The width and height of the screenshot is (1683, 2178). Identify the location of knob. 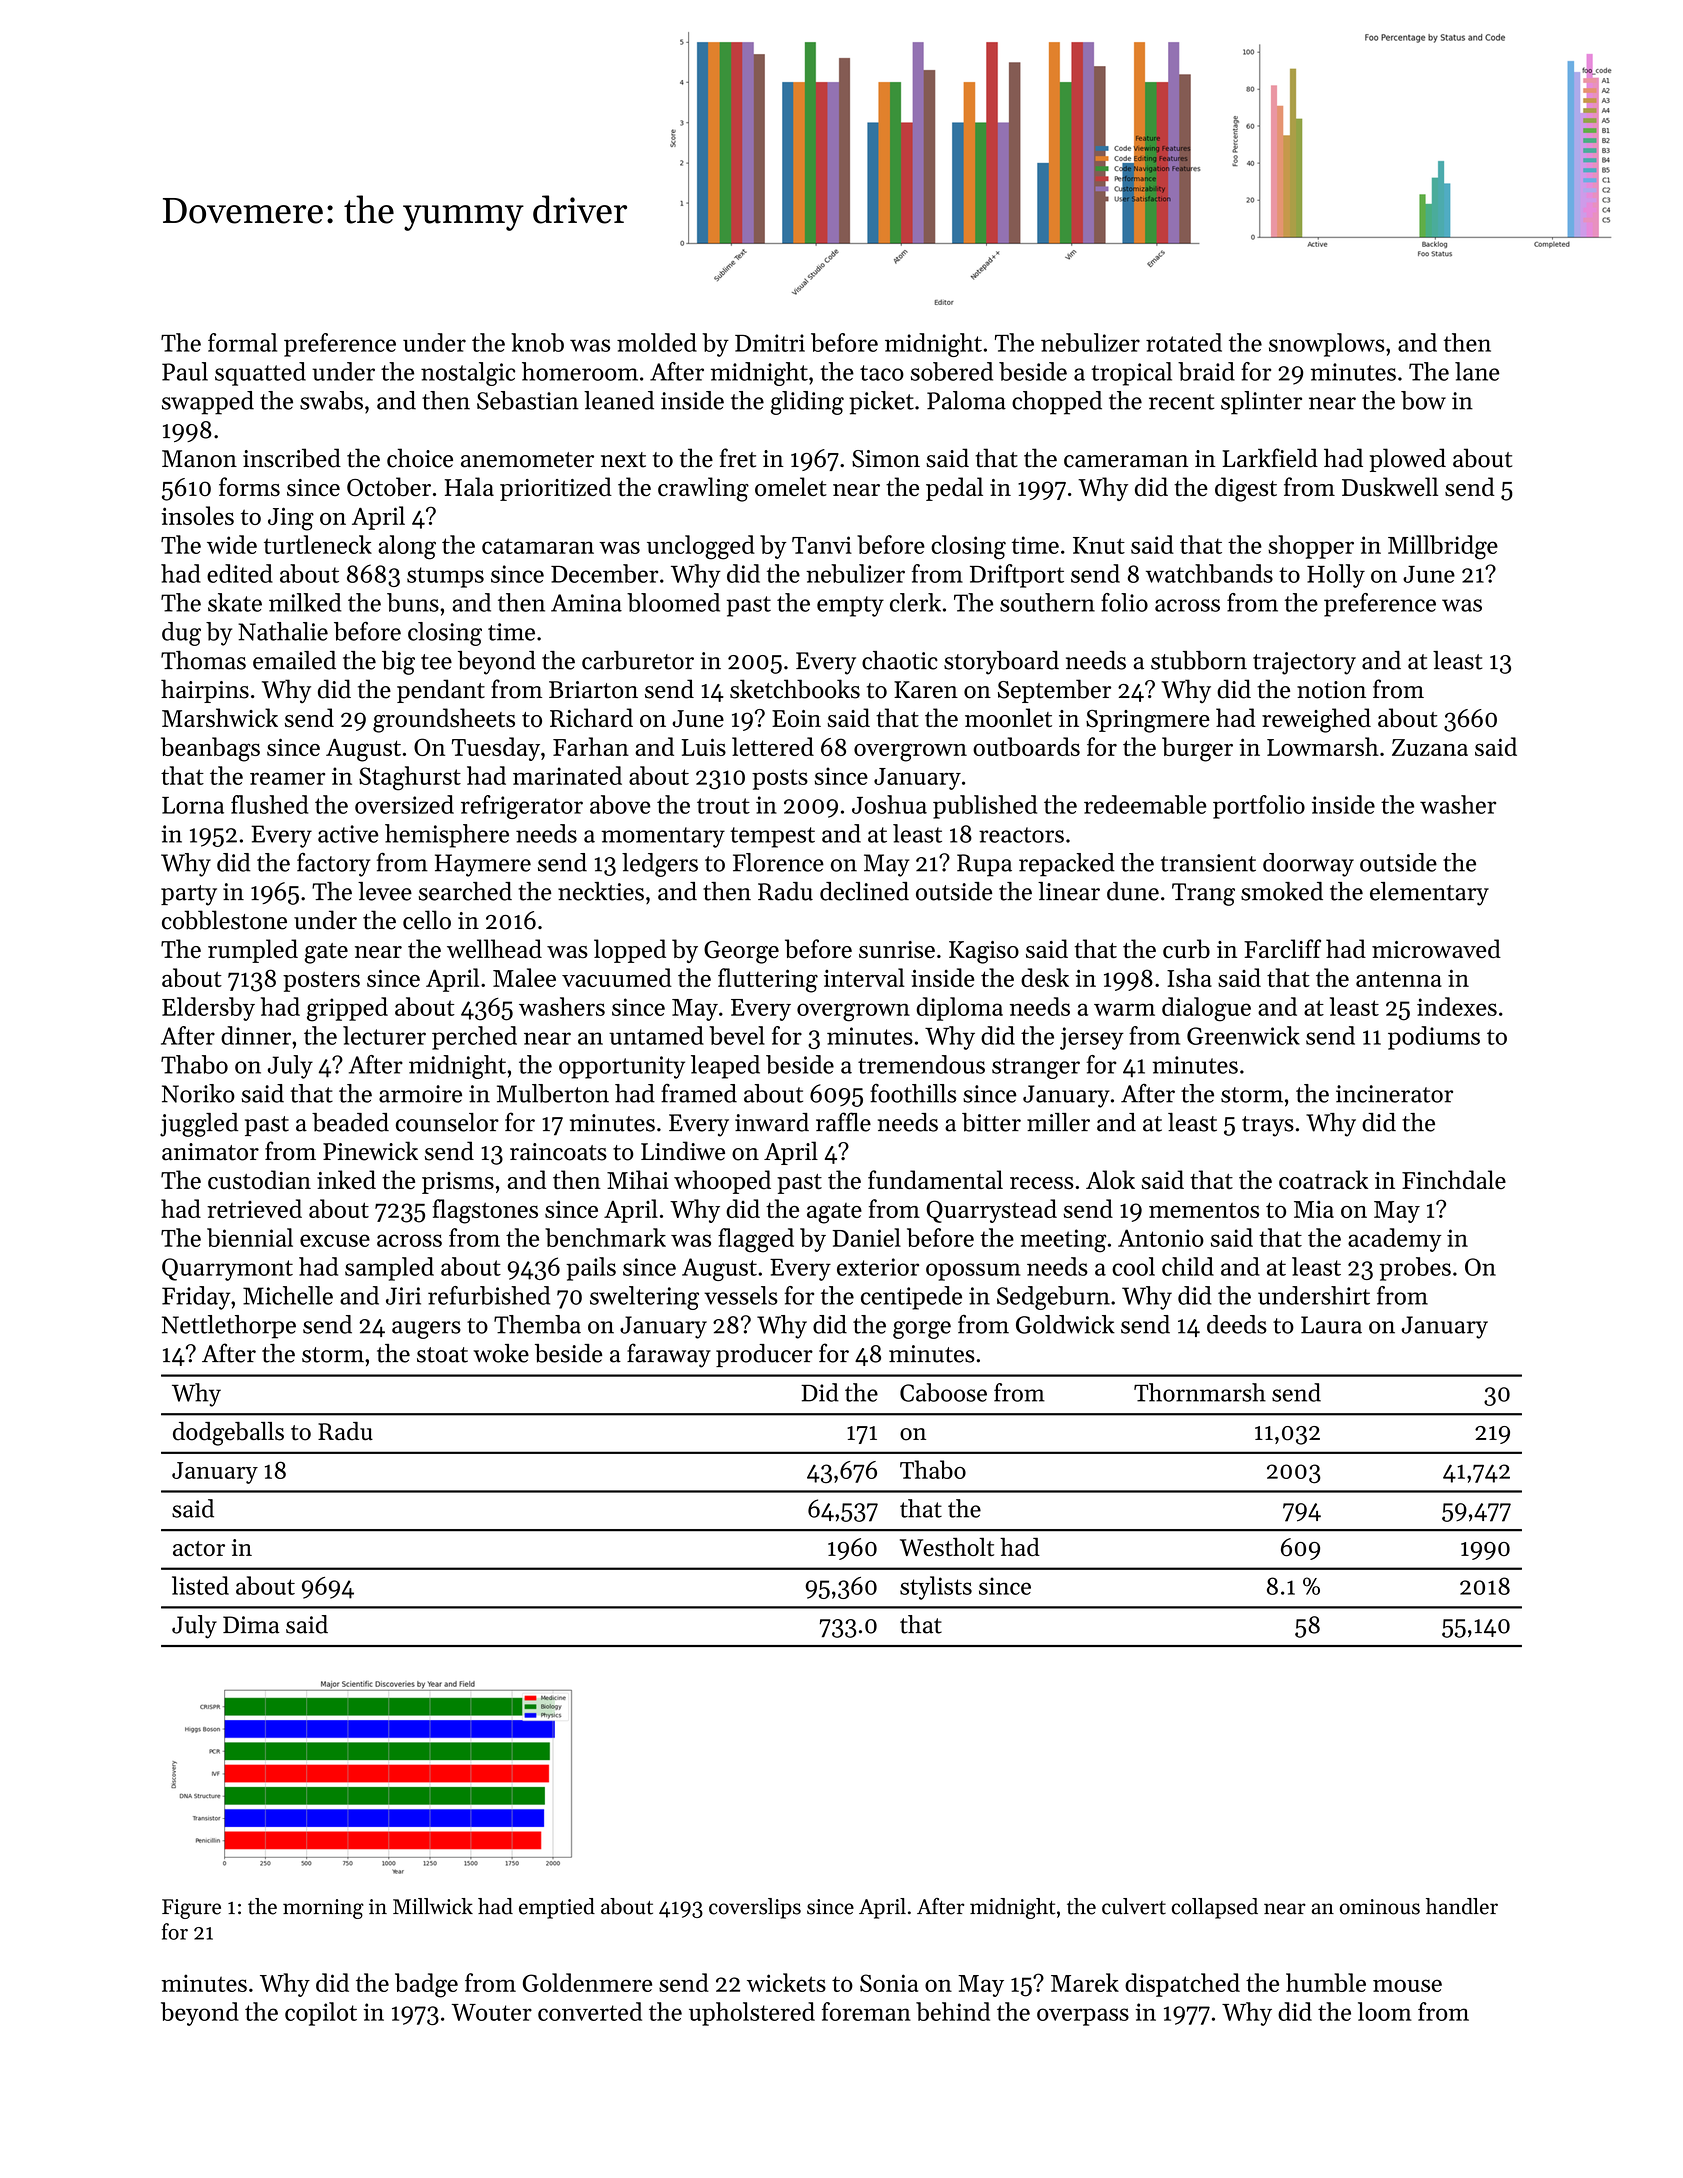
(537, 342).
